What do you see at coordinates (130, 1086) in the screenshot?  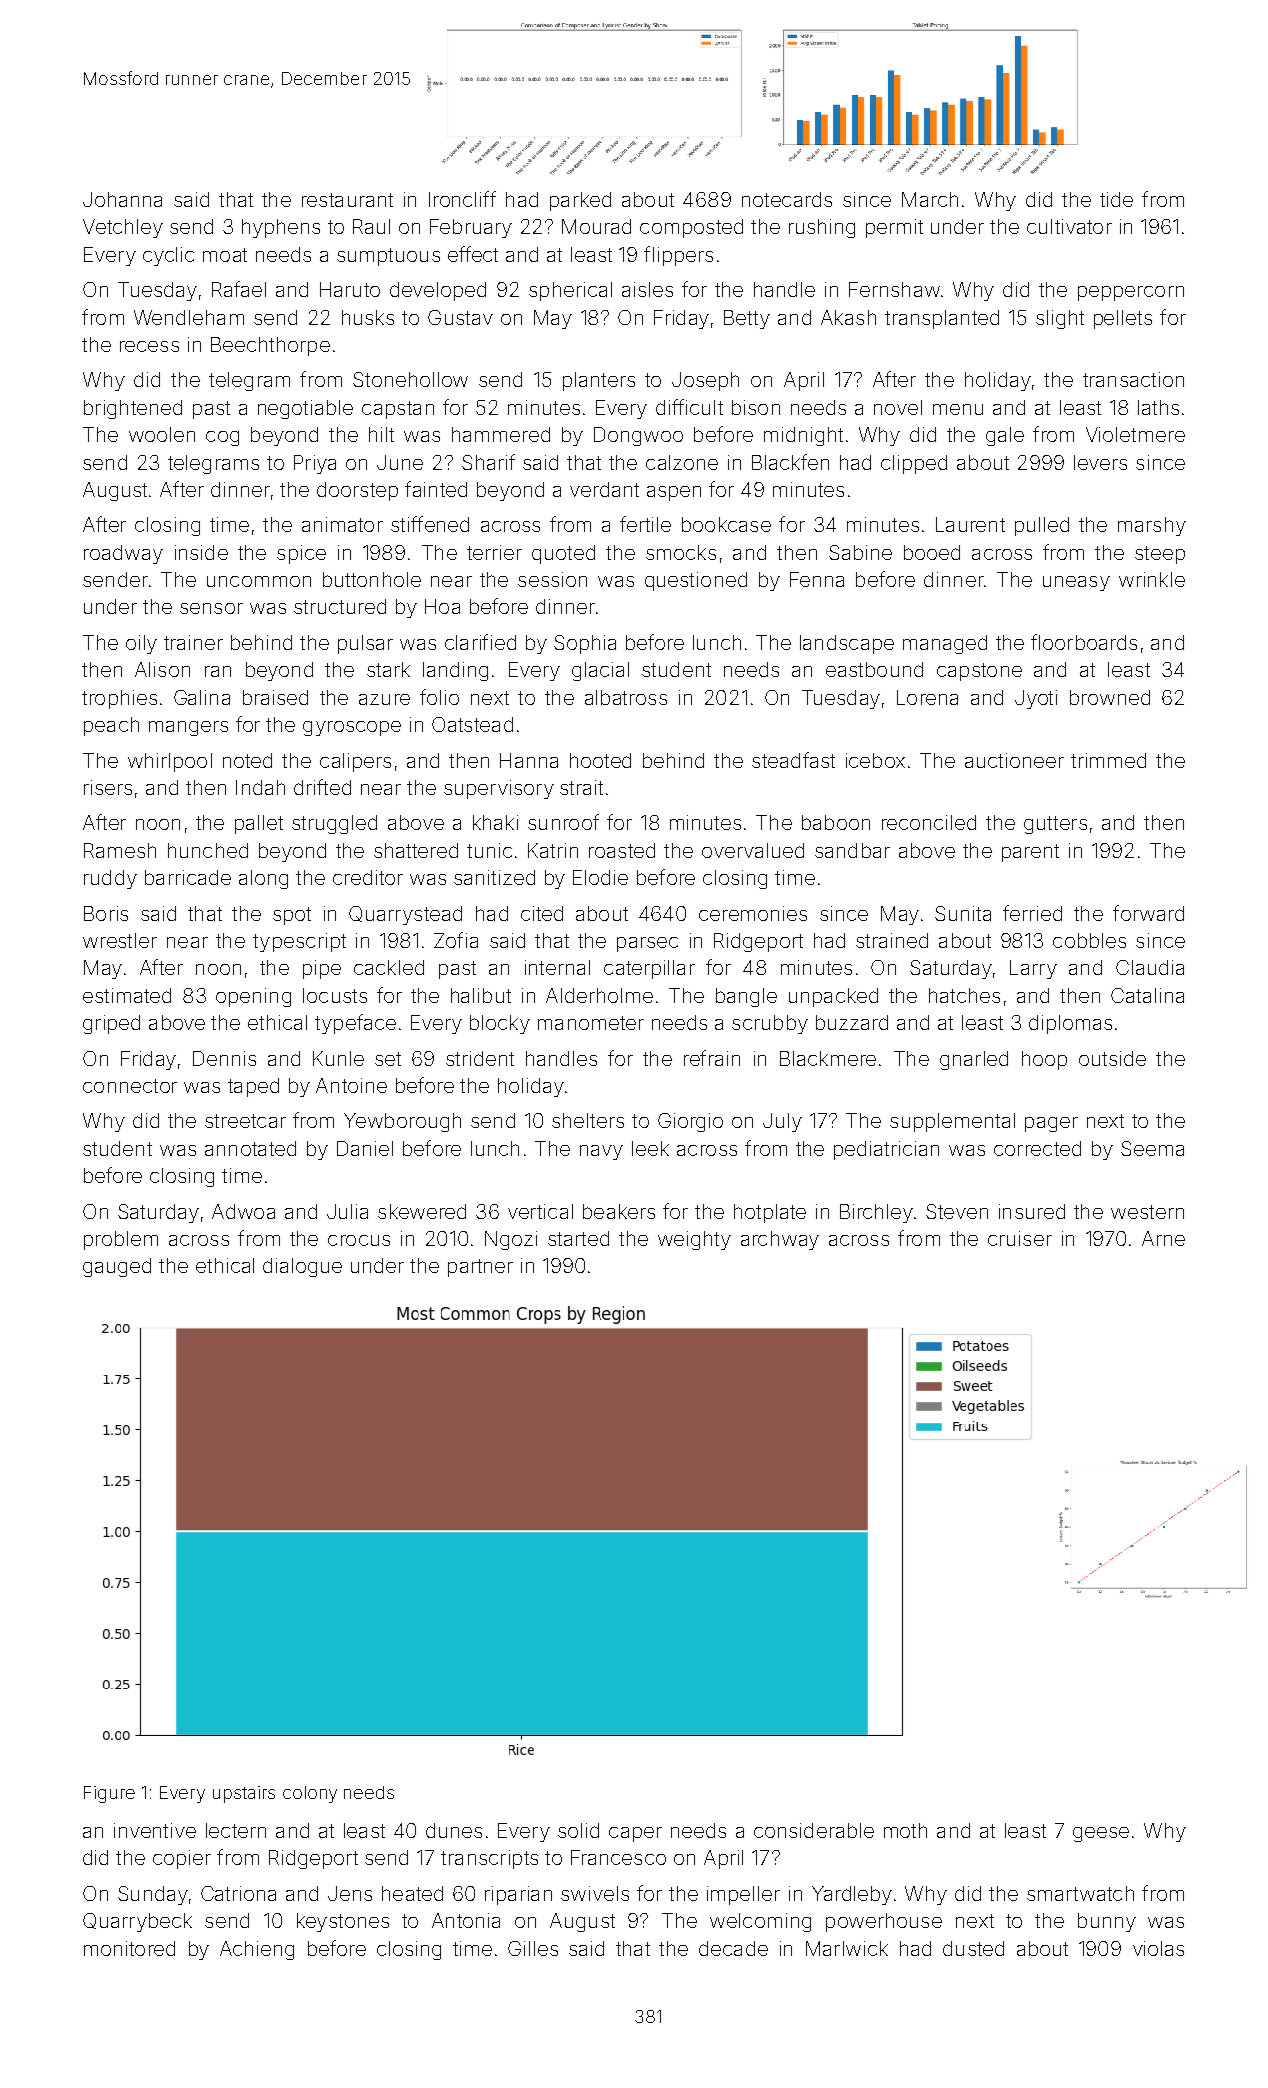 I see `connector` at bounding box center [130, 1086].
